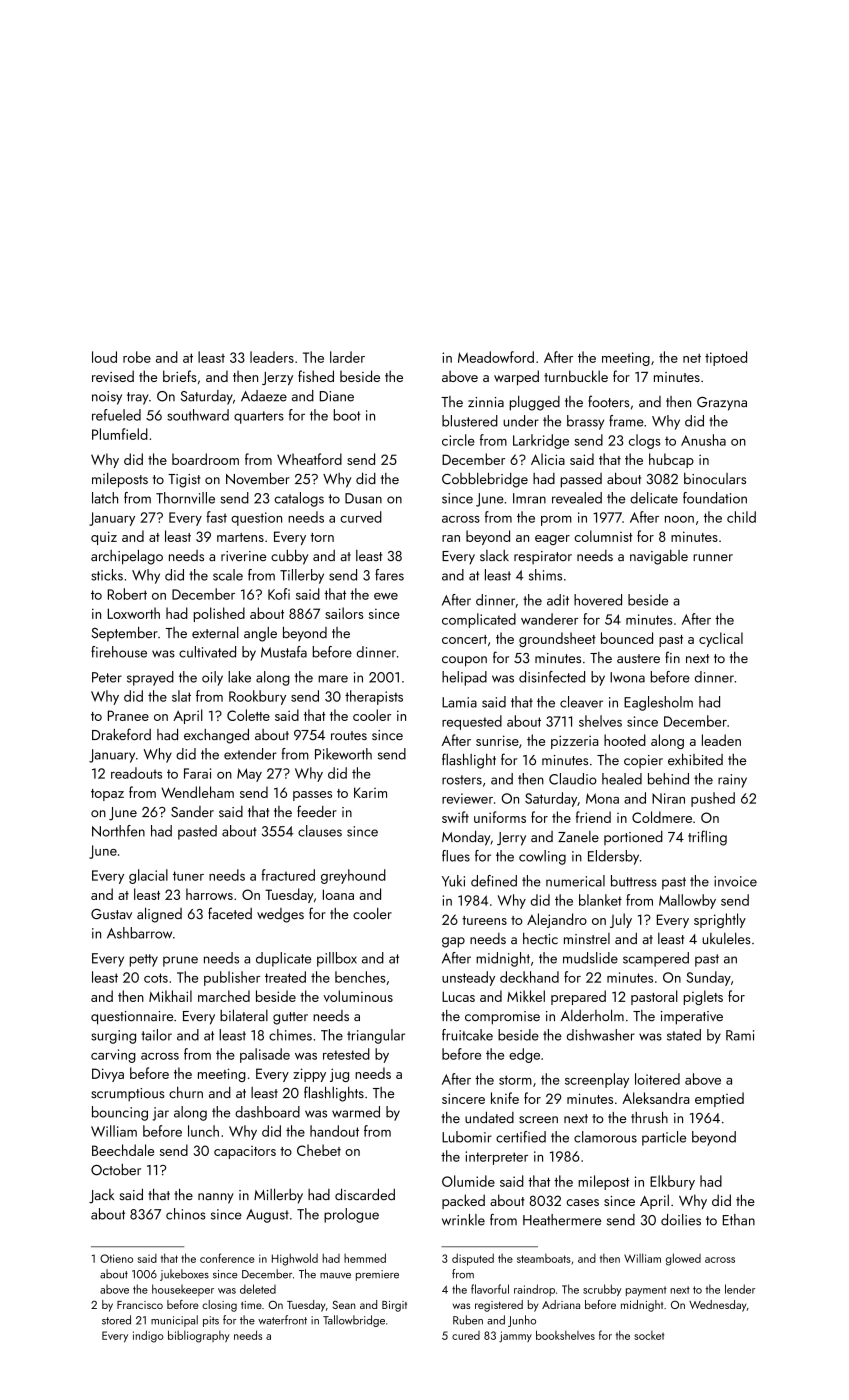 This screenshot has height=1400, width=849. What do you see at coordinates (708, 978) in the screenshot?
I see `Sunday` at bounding box center [708, 978].
